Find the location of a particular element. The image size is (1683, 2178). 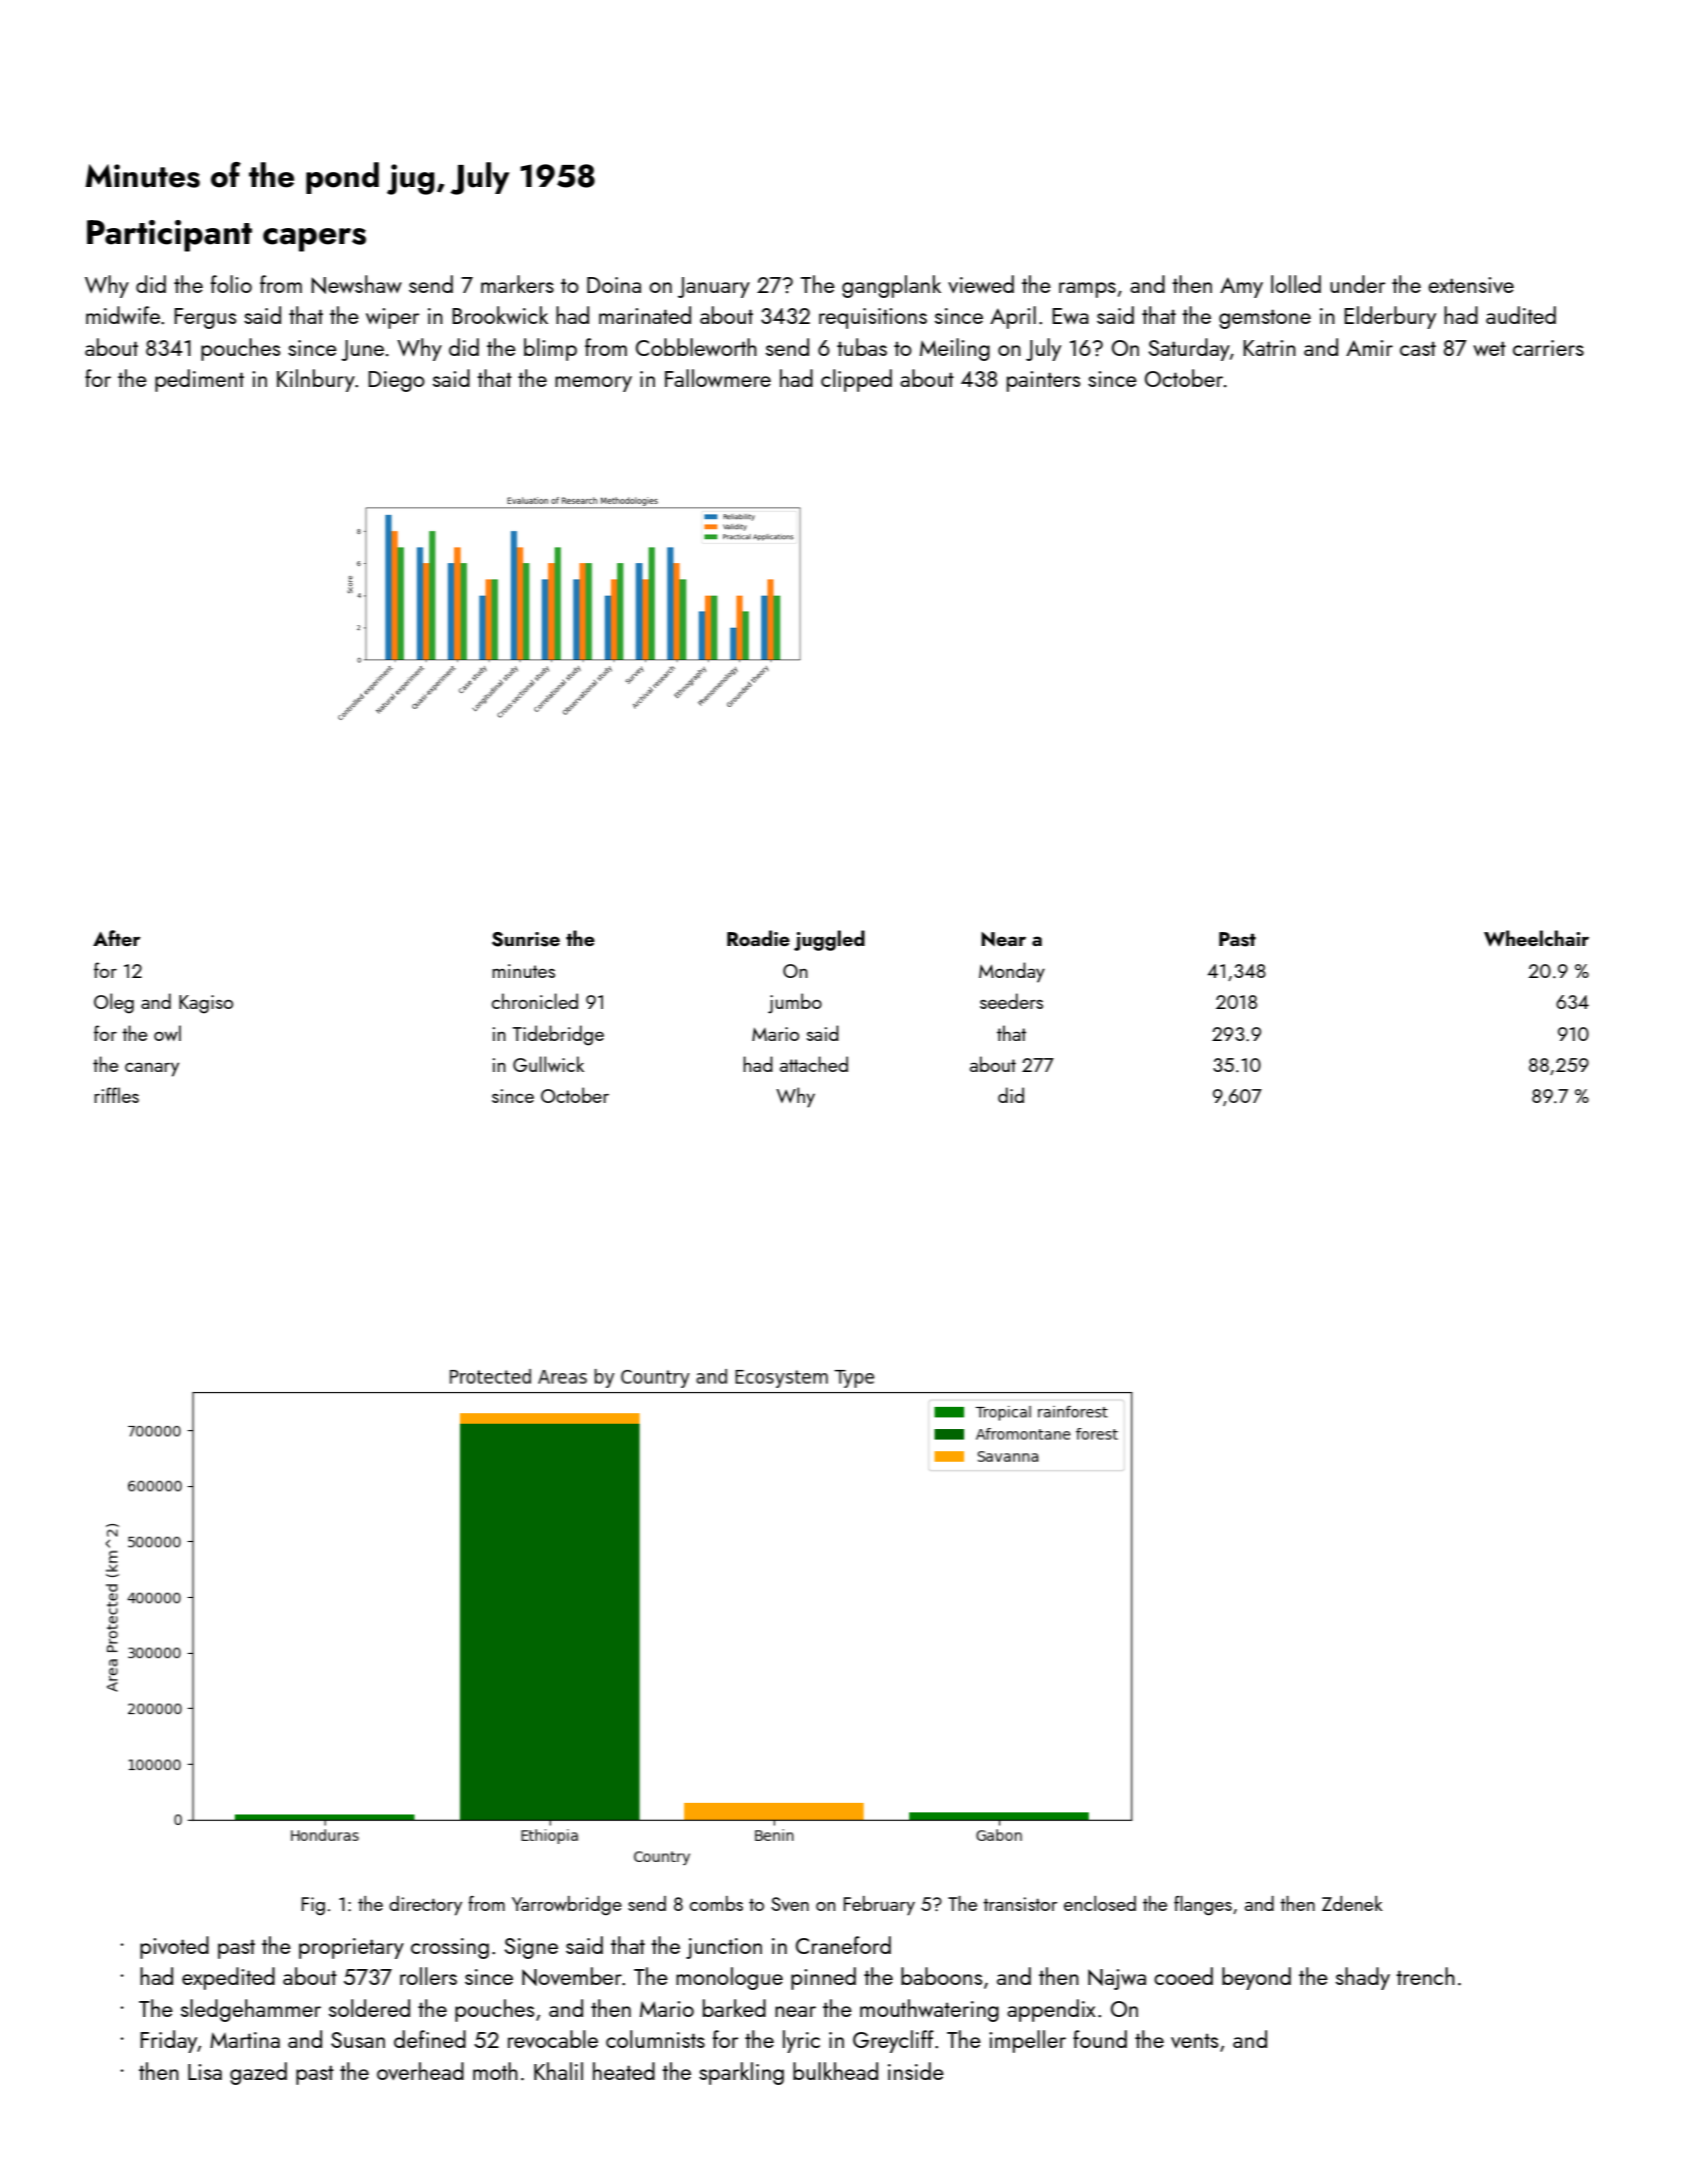

Gullwick is located at coordinates (548, 1064).
